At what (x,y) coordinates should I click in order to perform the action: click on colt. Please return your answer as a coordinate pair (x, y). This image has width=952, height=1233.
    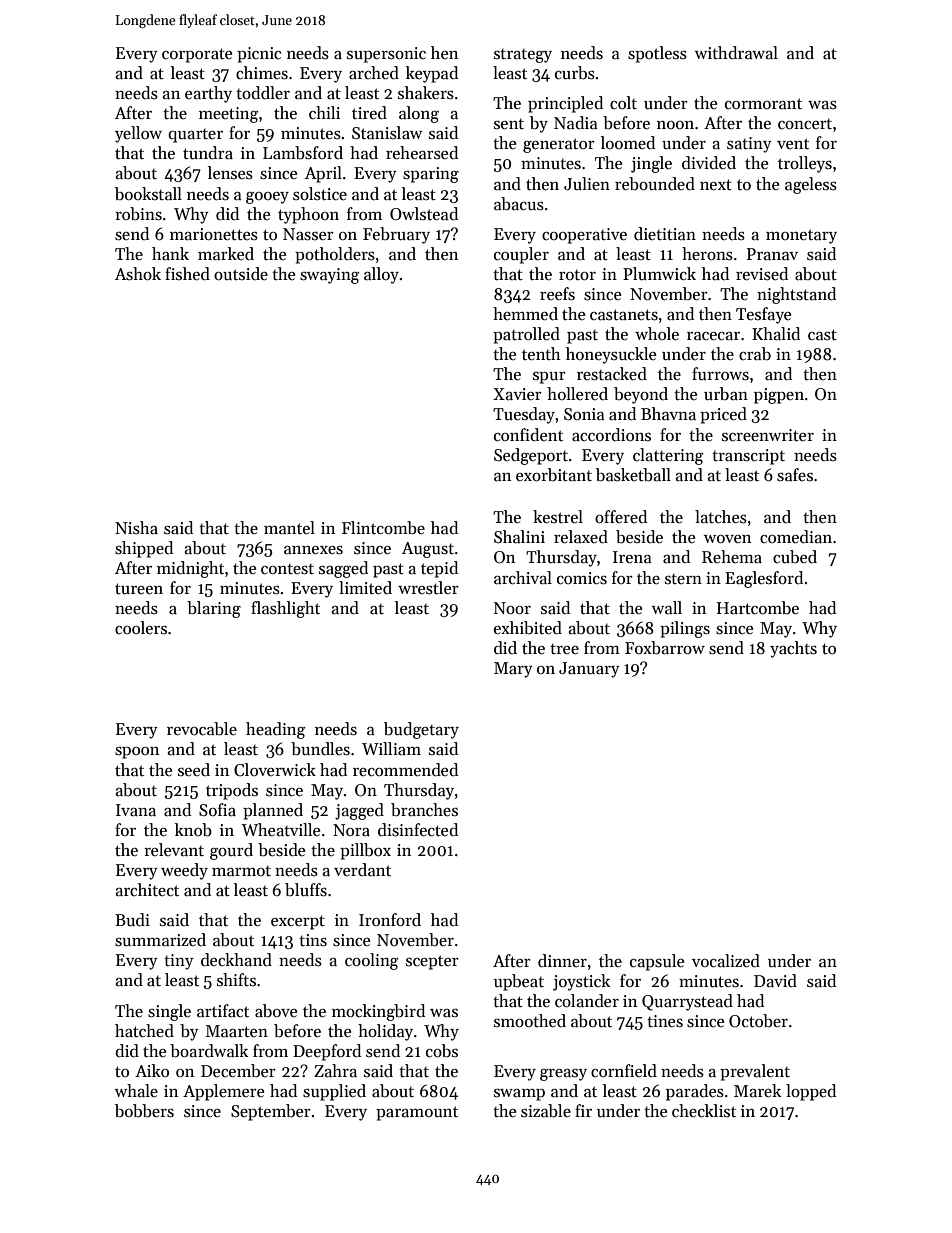
    Looking at the image, I should click on (623, 102).
